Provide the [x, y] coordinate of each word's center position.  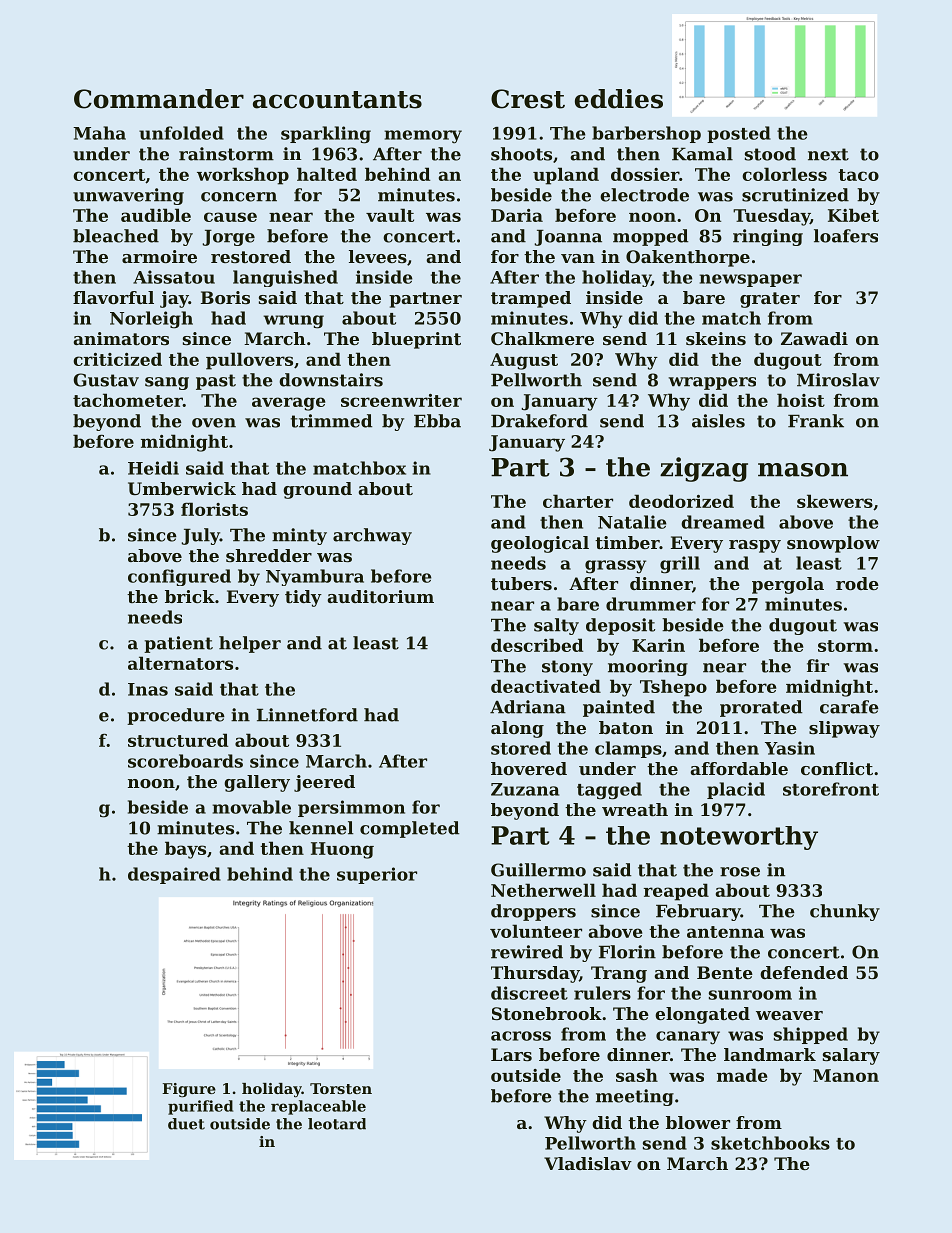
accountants [337, 100]
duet [186, 1124]
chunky [845, 912]
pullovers [249, 361]
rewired [527, 952]
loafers [846, 236]
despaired [174, 875]
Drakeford [539, 421]
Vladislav [588, 1163]
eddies [619, 99]
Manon [846, 1075]
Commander [159, 99]
